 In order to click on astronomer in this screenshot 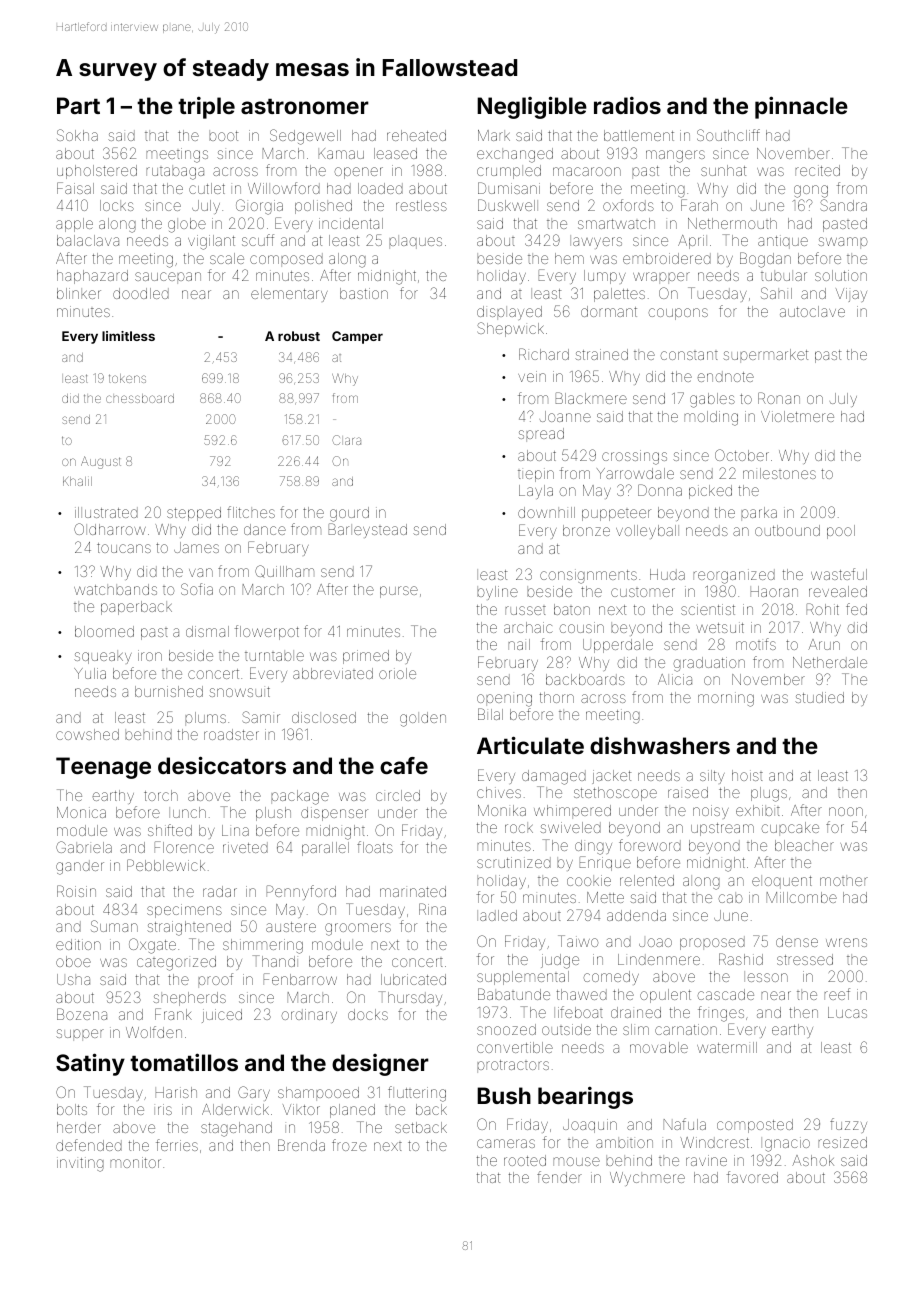, I will do `click(305, 106)`.
